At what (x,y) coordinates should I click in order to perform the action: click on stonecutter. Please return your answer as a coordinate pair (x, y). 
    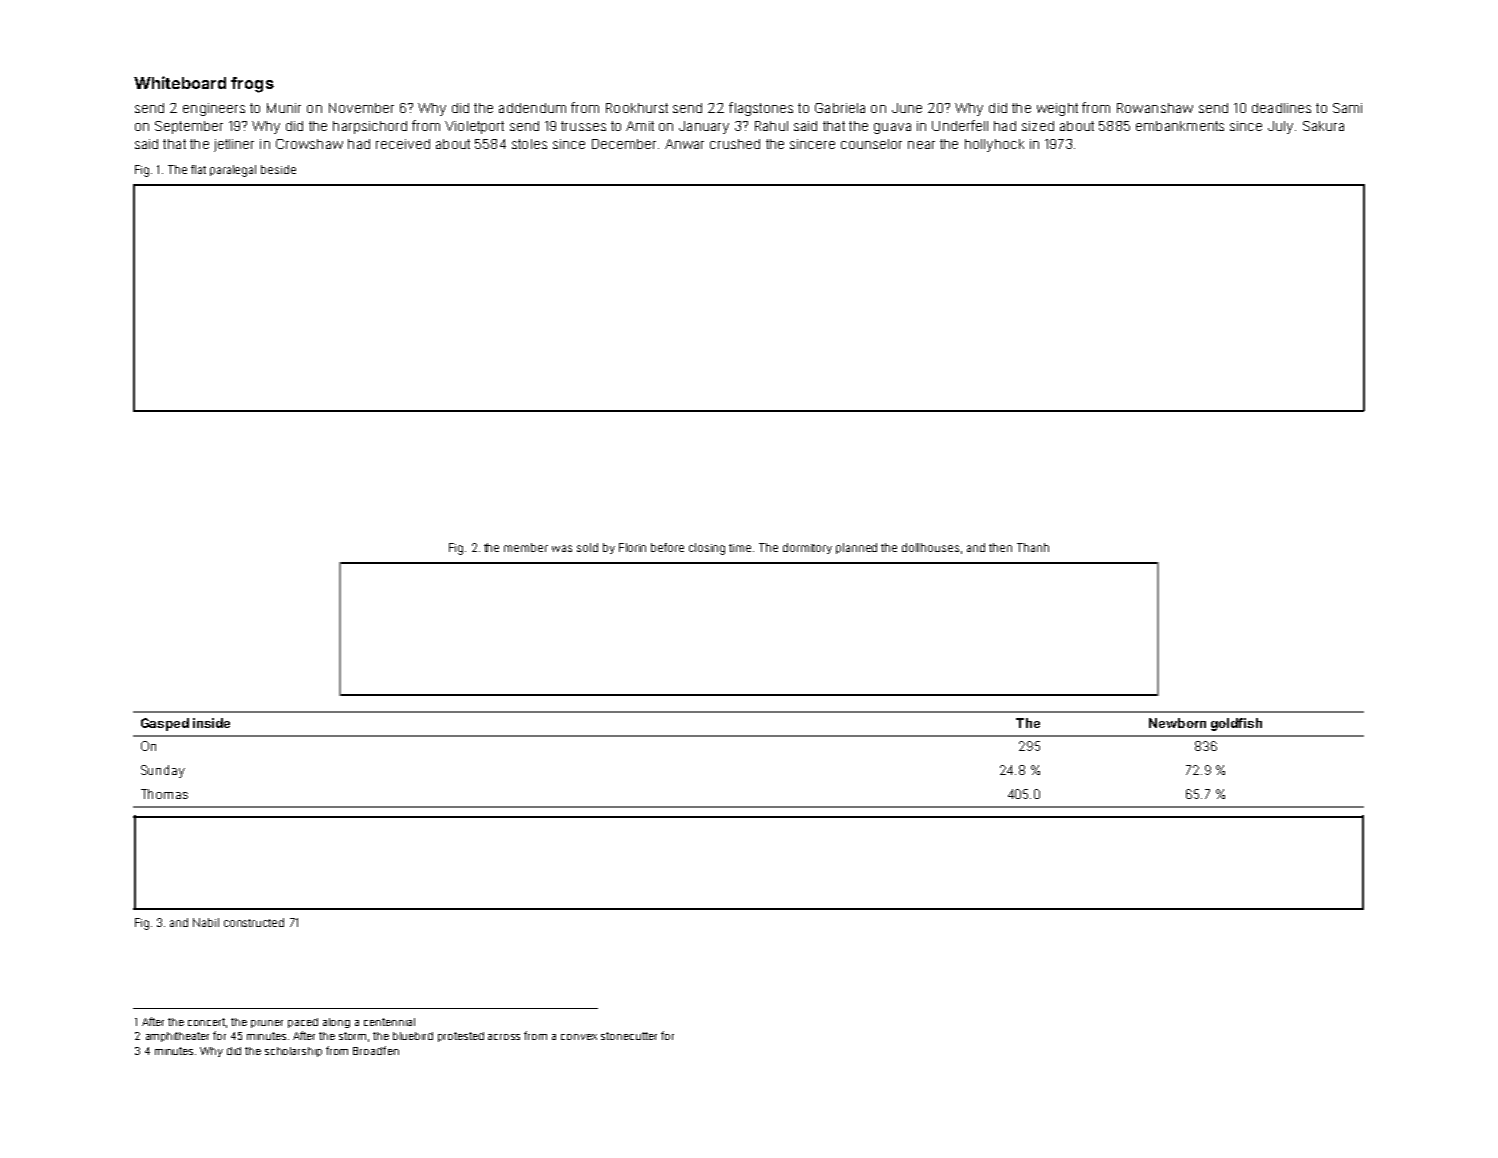
    Looking at the image, I should click on (629, 1036).
